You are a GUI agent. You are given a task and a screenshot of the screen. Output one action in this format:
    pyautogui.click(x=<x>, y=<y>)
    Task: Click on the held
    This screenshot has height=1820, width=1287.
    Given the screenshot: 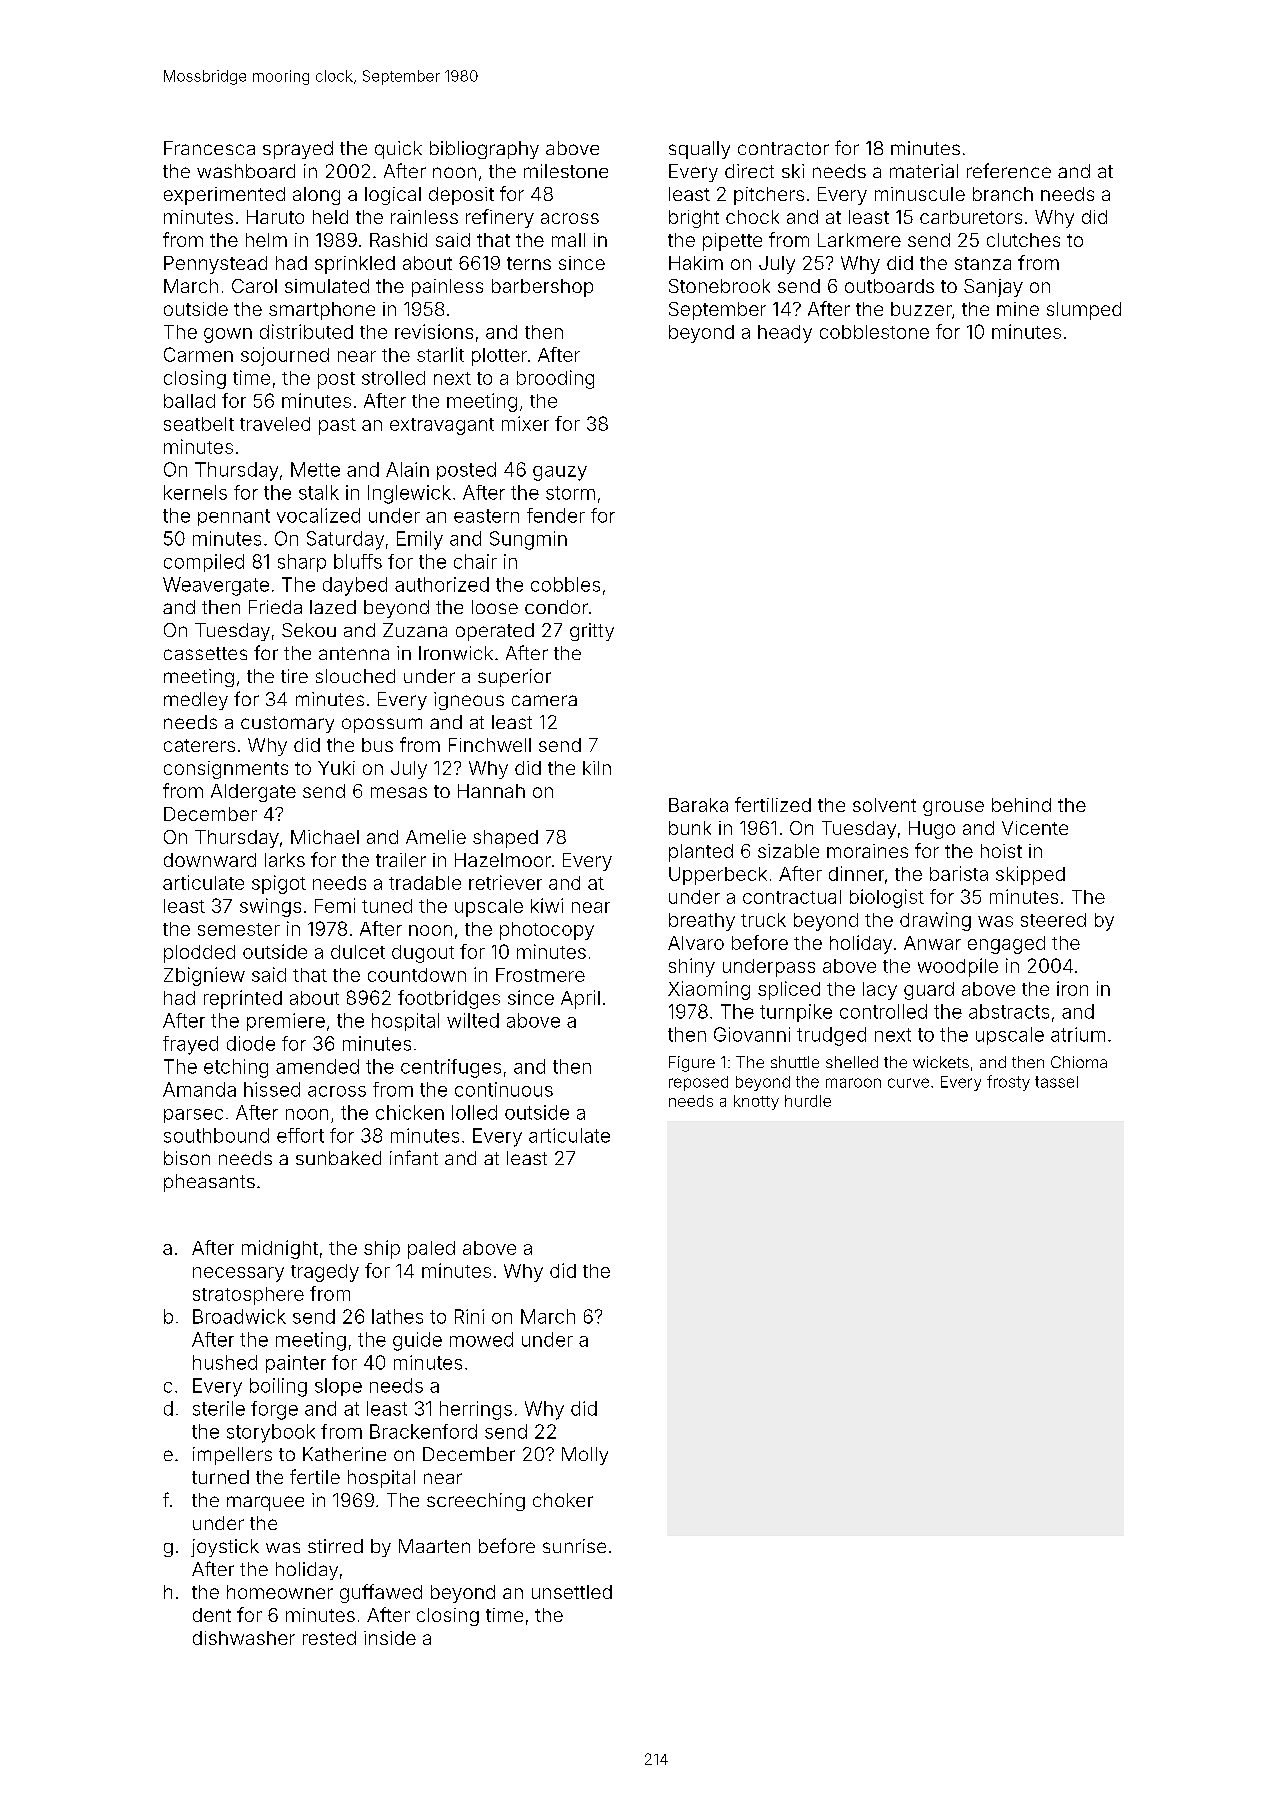 What is the action you would take?
    pyautogui.click(x=330, y=217)
